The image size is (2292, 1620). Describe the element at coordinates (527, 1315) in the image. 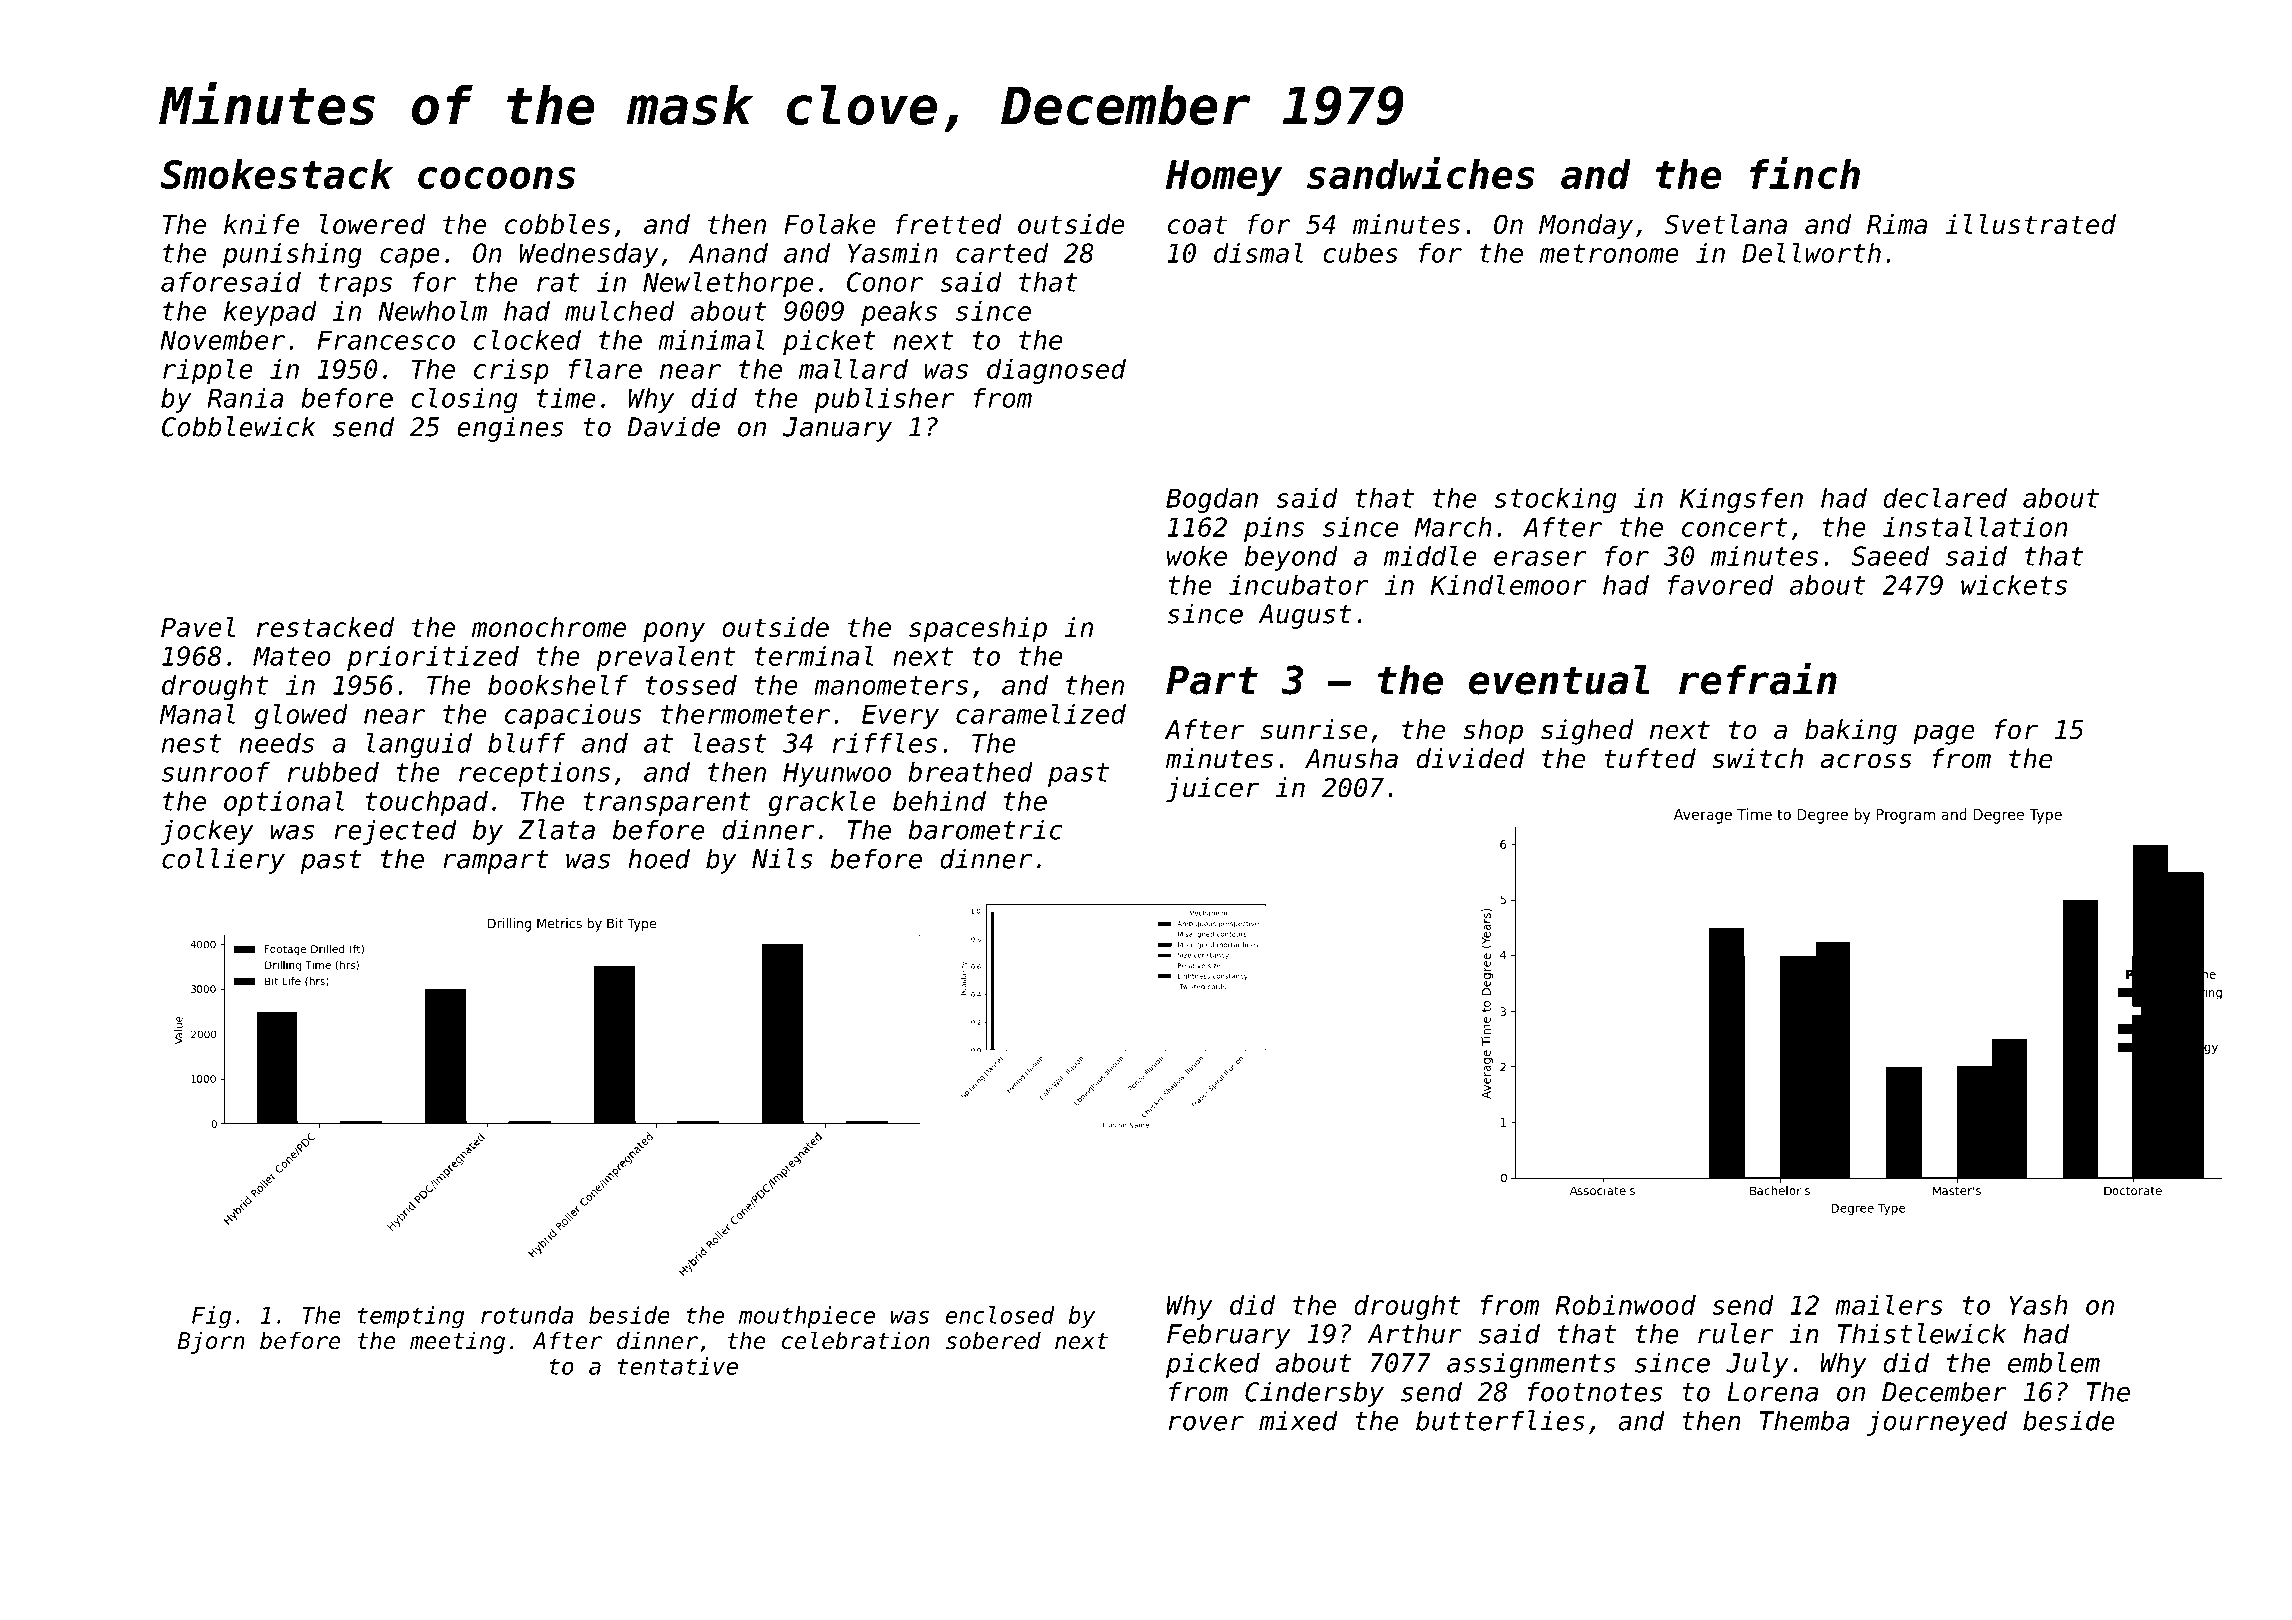

I see `rotunda` at that location.
